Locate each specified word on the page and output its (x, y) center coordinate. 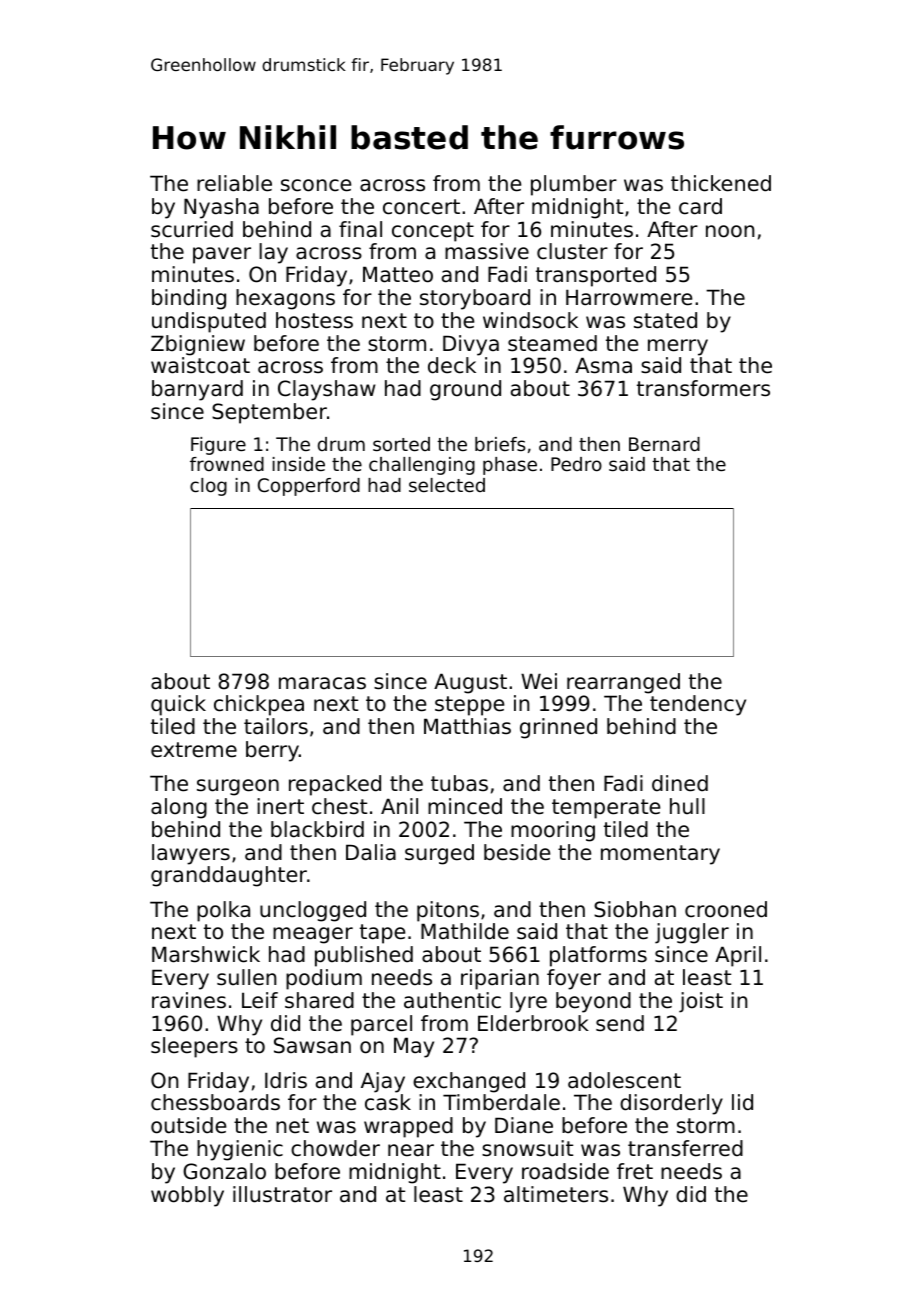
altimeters (556, 1194)
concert (421, 207)
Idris (286, 1080)
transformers (703, 388)
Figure (218, 446)
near (411, 1150)
